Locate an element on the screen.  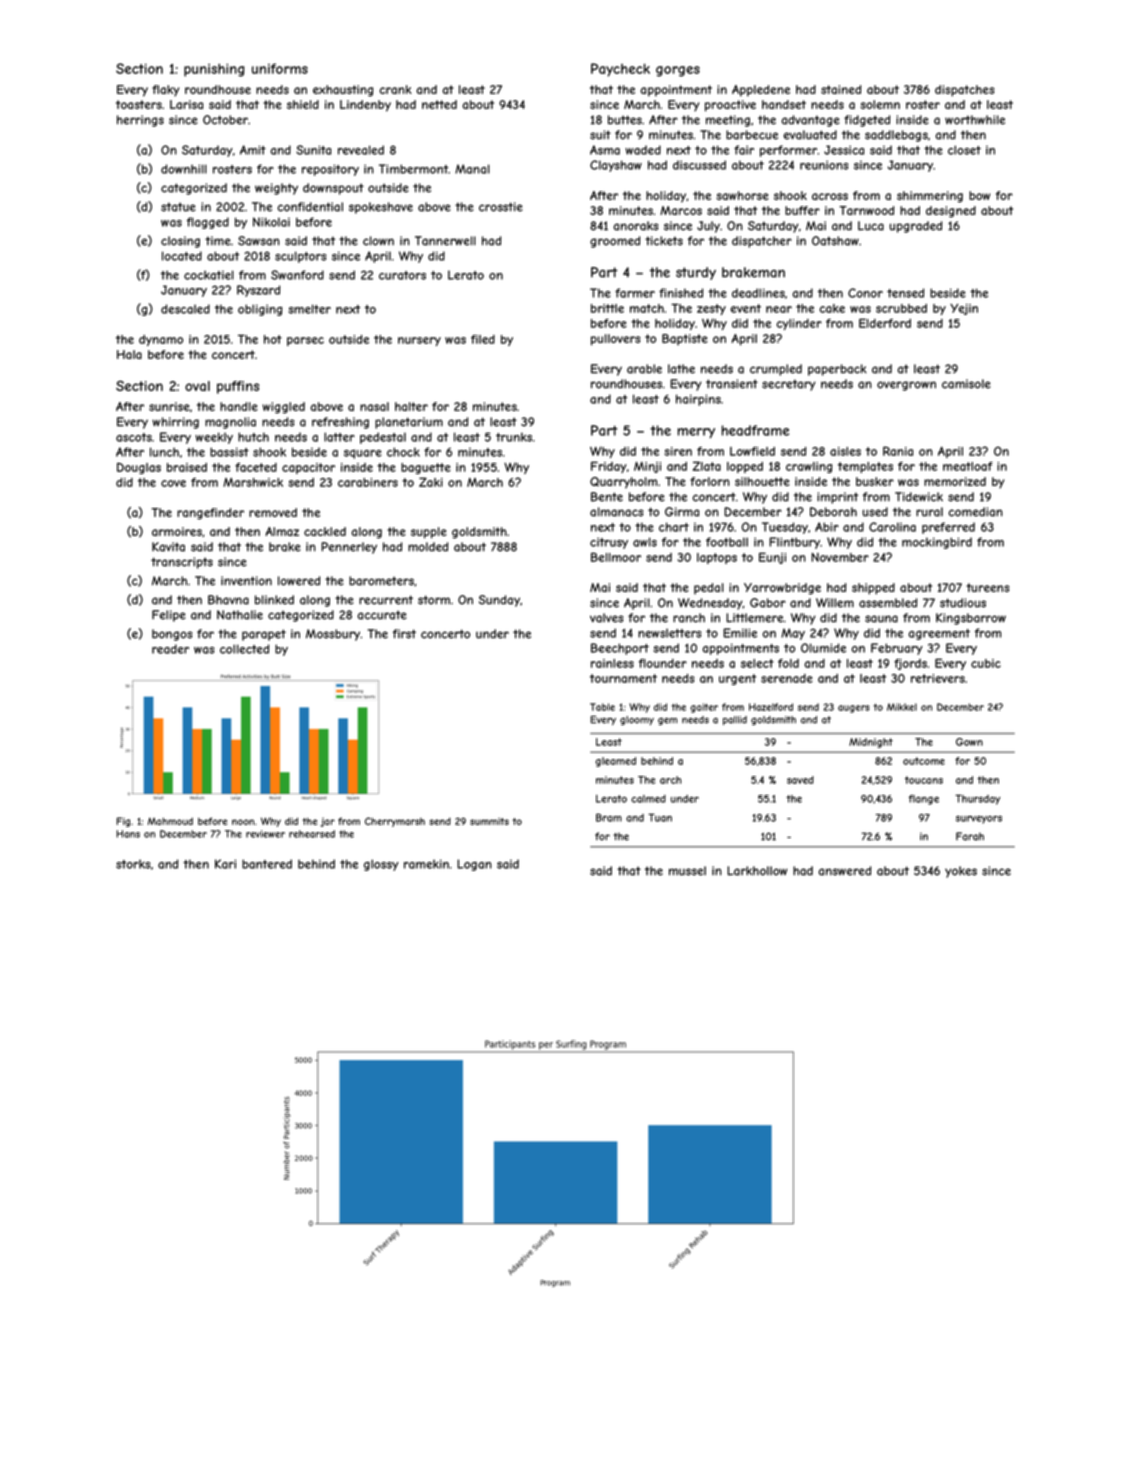
stained is located at coordinates (841, 89).
